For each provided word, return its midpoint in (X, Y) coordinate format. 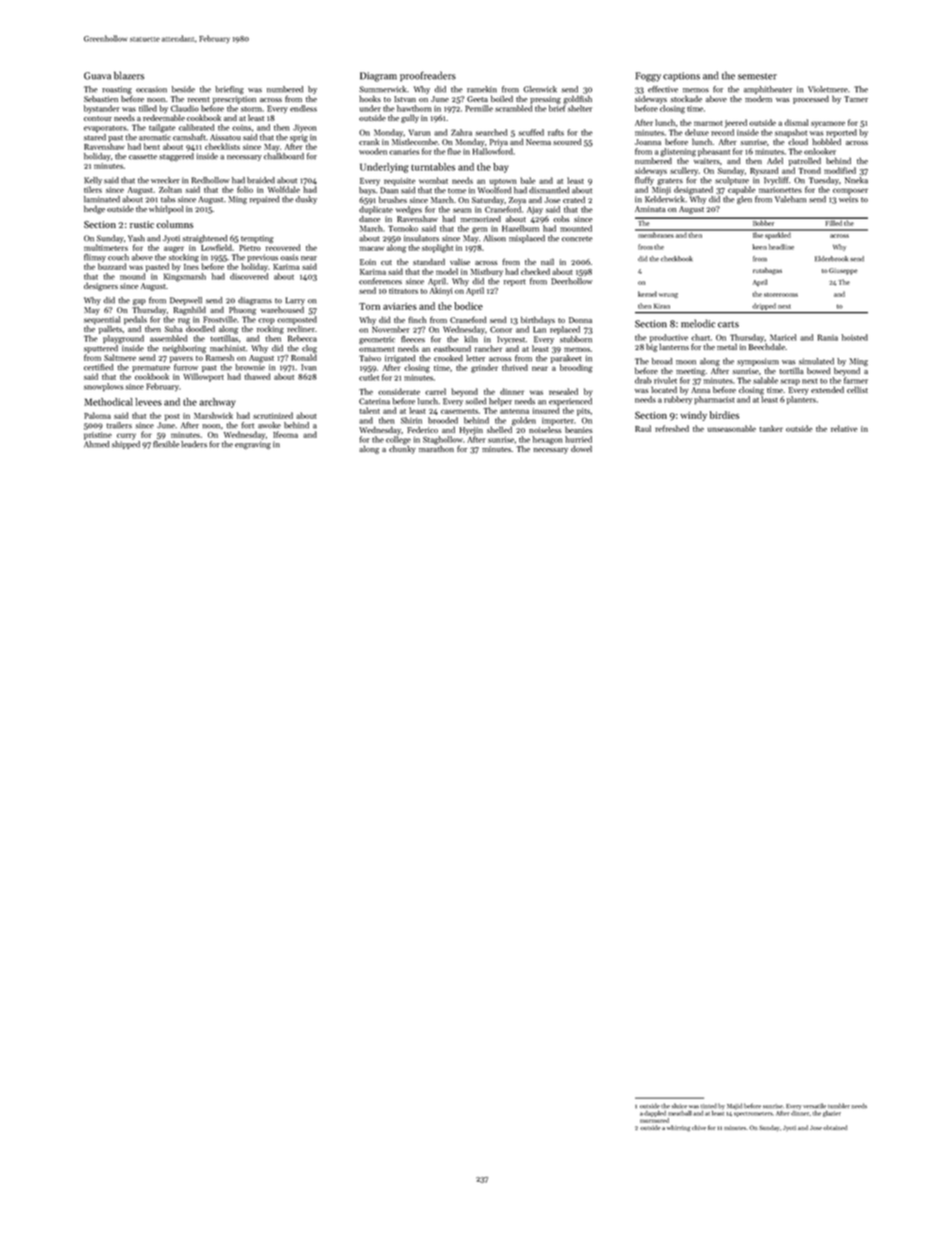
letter (475, 358)
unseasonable (732, 428)
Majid (734, 1106)
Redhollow (210, 180)
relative (844, 428)
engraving (253, 445)
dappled (655, 1114)
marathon (436, 448)
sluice (679, 1105)
